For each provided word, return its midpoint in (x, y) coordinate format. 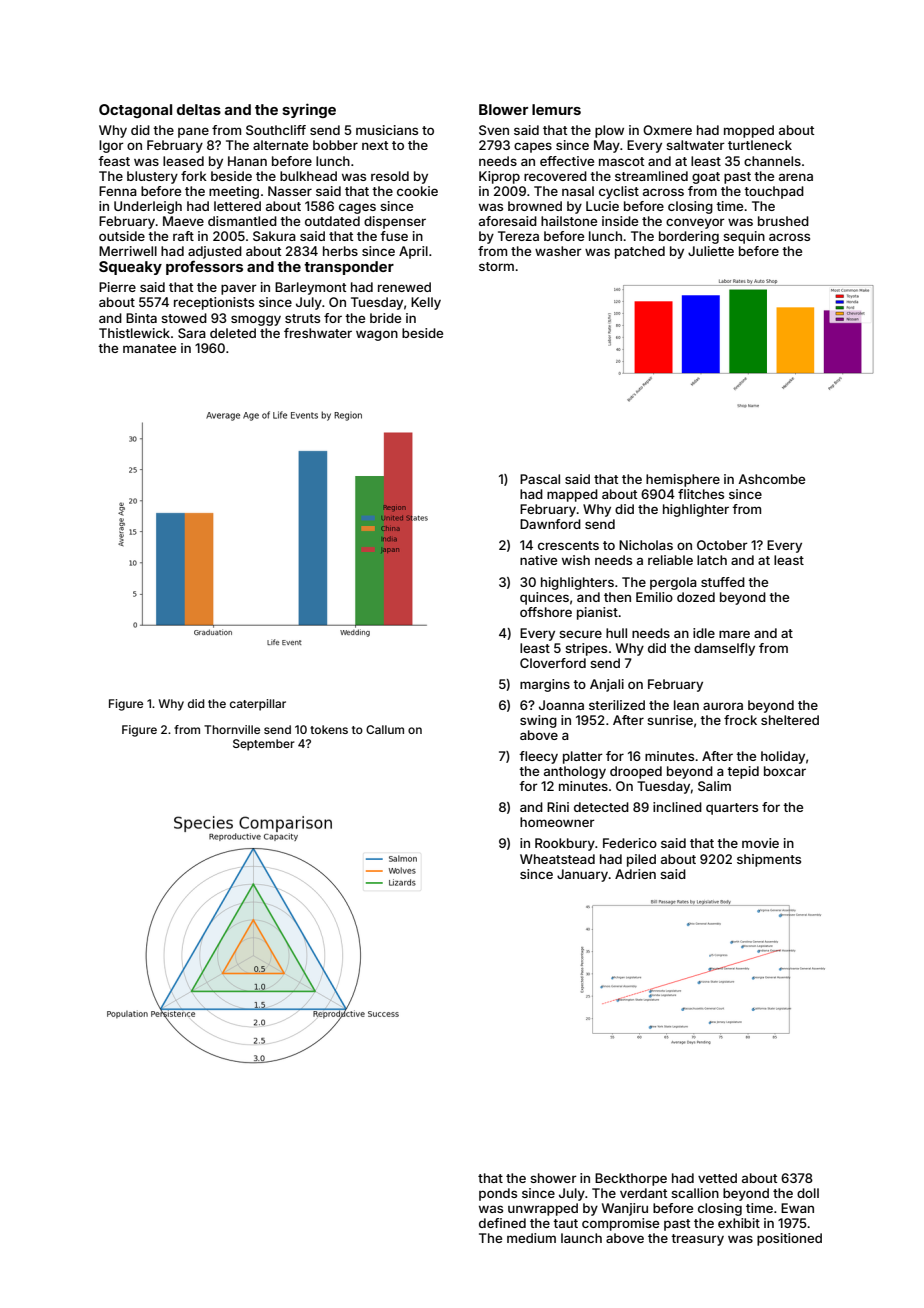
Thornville (232, 729)
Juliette (711, 251)
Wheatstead (557, 859)
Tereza (518, 236)
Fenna (118, 191)
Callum (385, 729)
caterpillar (258, 705)
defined (502, 1223)
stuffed (723, 582)
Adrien (635, 874)
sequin (744, 237)
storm (496, 266)
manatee (149, 348)
